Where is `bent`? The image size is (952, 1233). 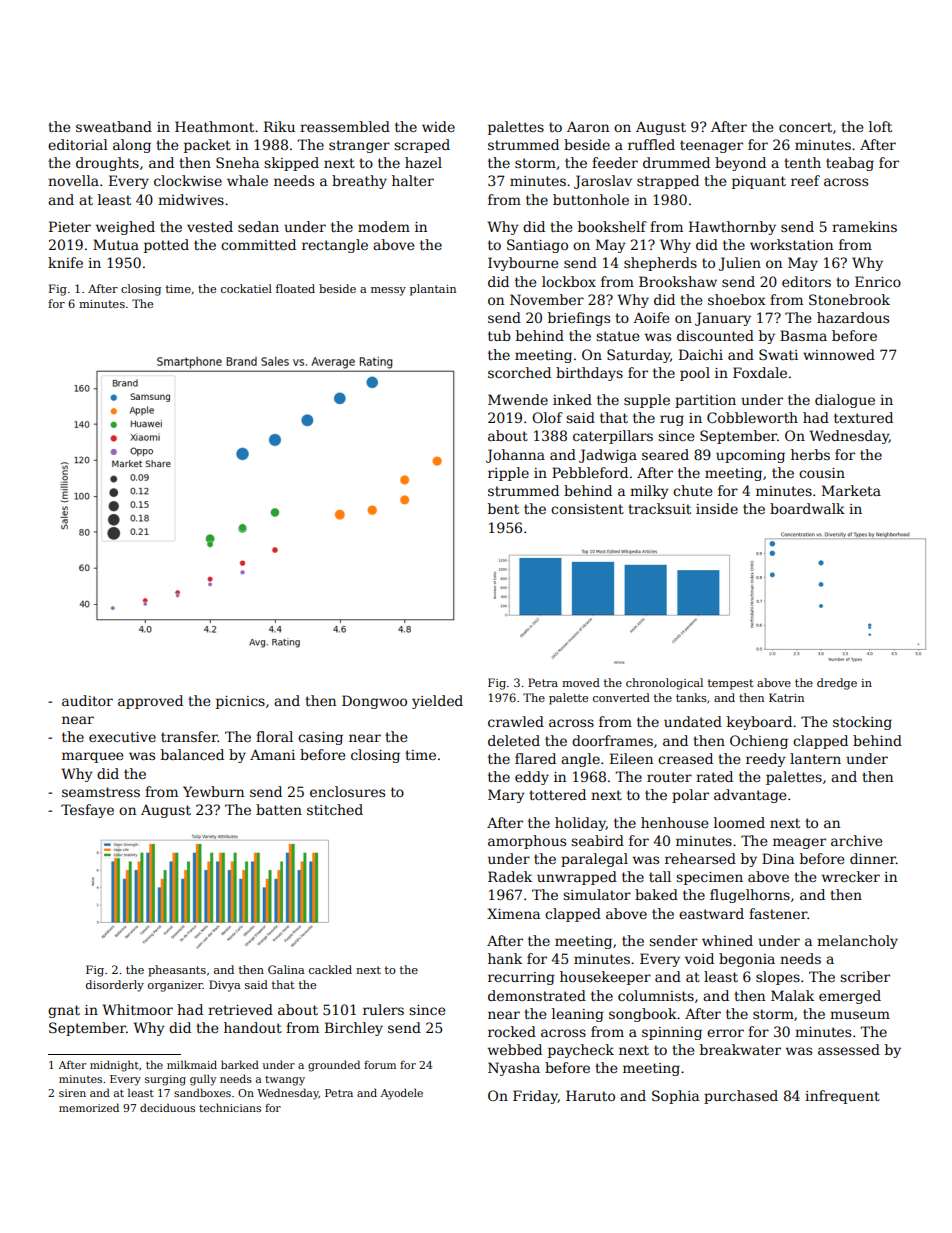 bent is located at coordinates (503, 508).
